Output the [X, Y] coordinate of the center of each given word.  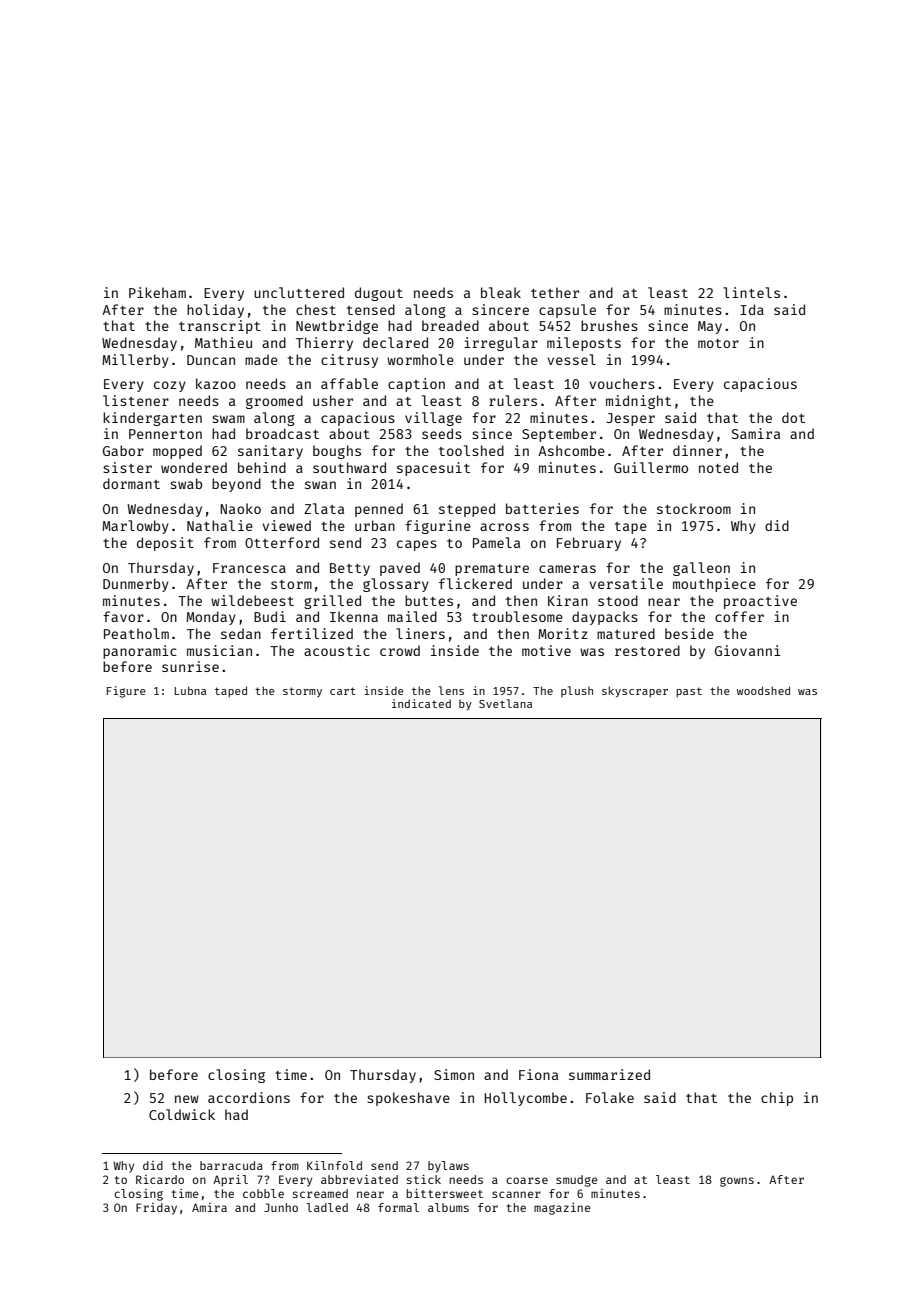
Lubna [190, 690]
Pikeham [157, 292]
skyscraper [635, 692]
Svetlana [505, 703]
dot [793, 417]
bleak [501, 292]
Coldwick [182, 1114]
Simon [454, 1074]
